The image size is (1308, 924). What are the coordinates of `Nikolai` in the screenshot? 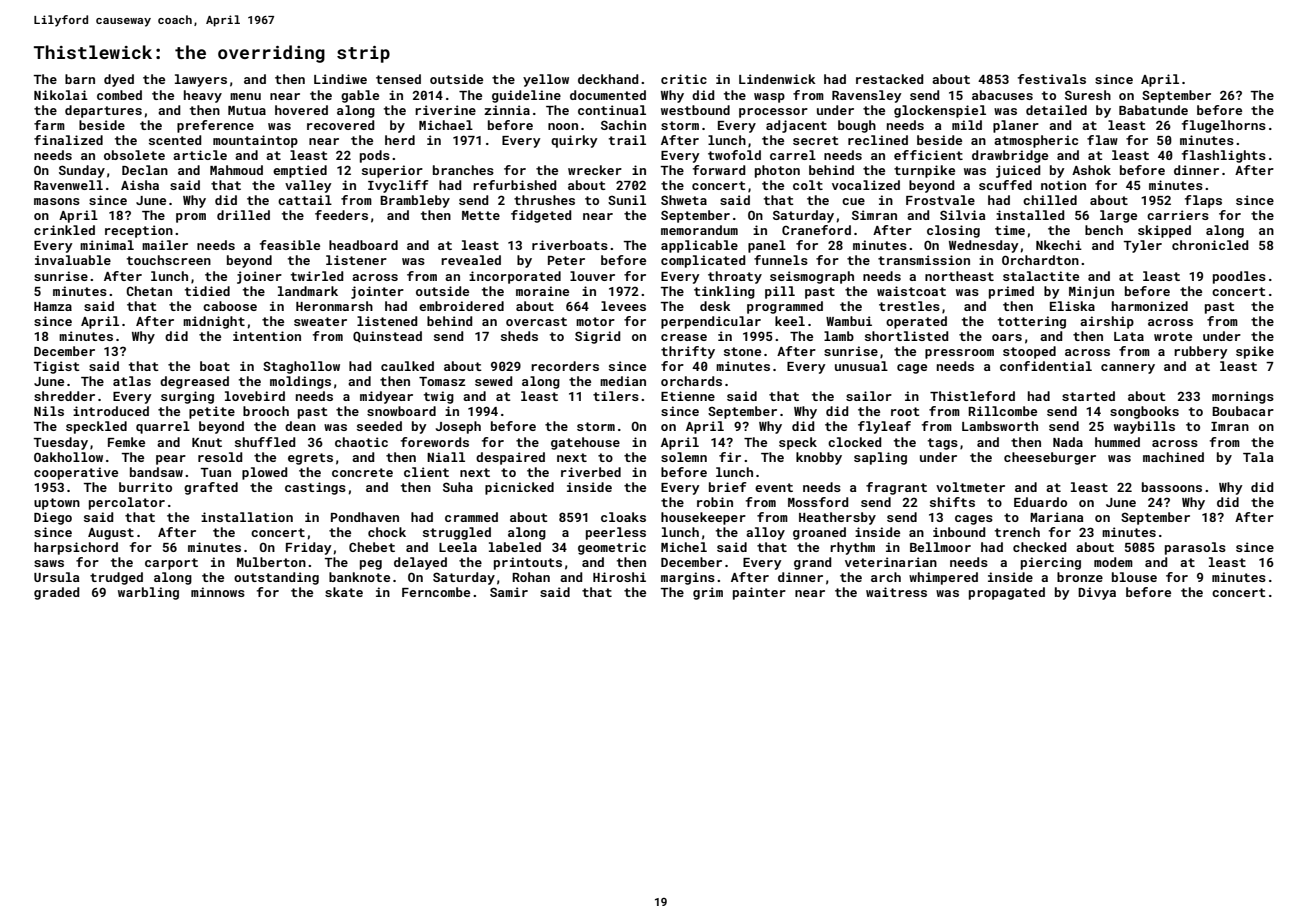 It's located at (61, 95).
